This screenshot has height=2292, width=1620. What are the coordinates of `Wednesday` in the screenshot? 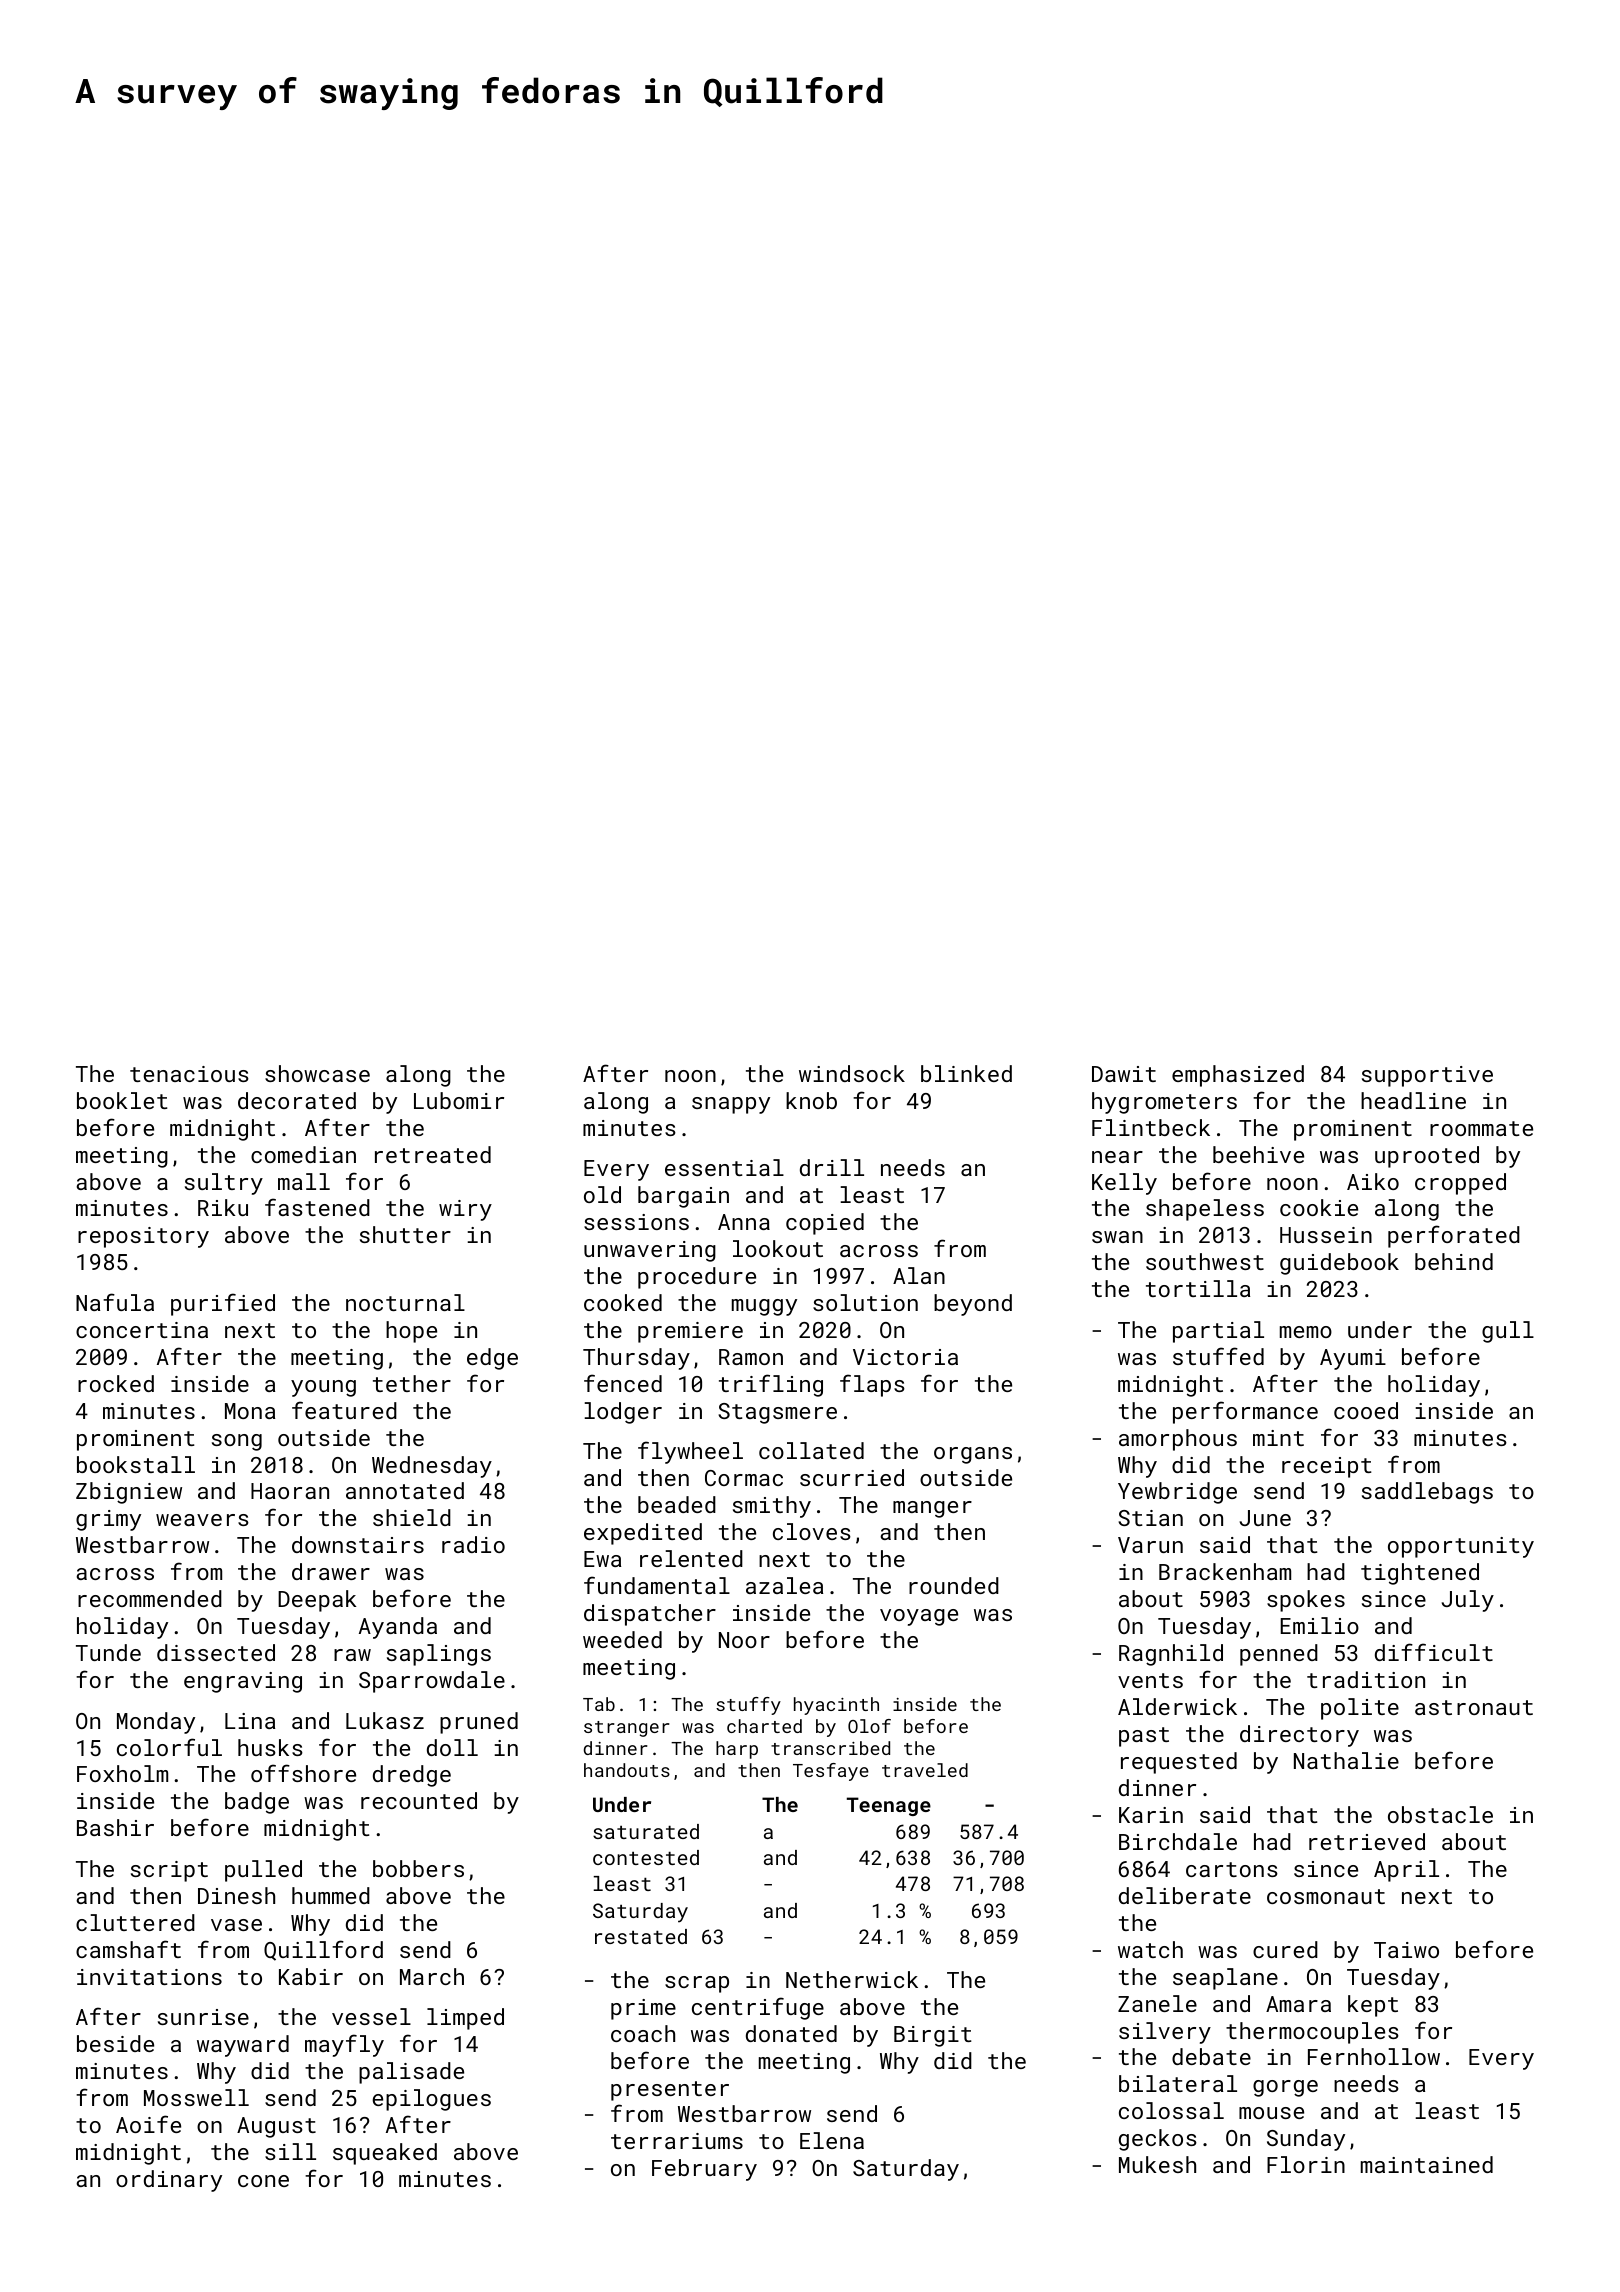 It's located at (432, 1467).
